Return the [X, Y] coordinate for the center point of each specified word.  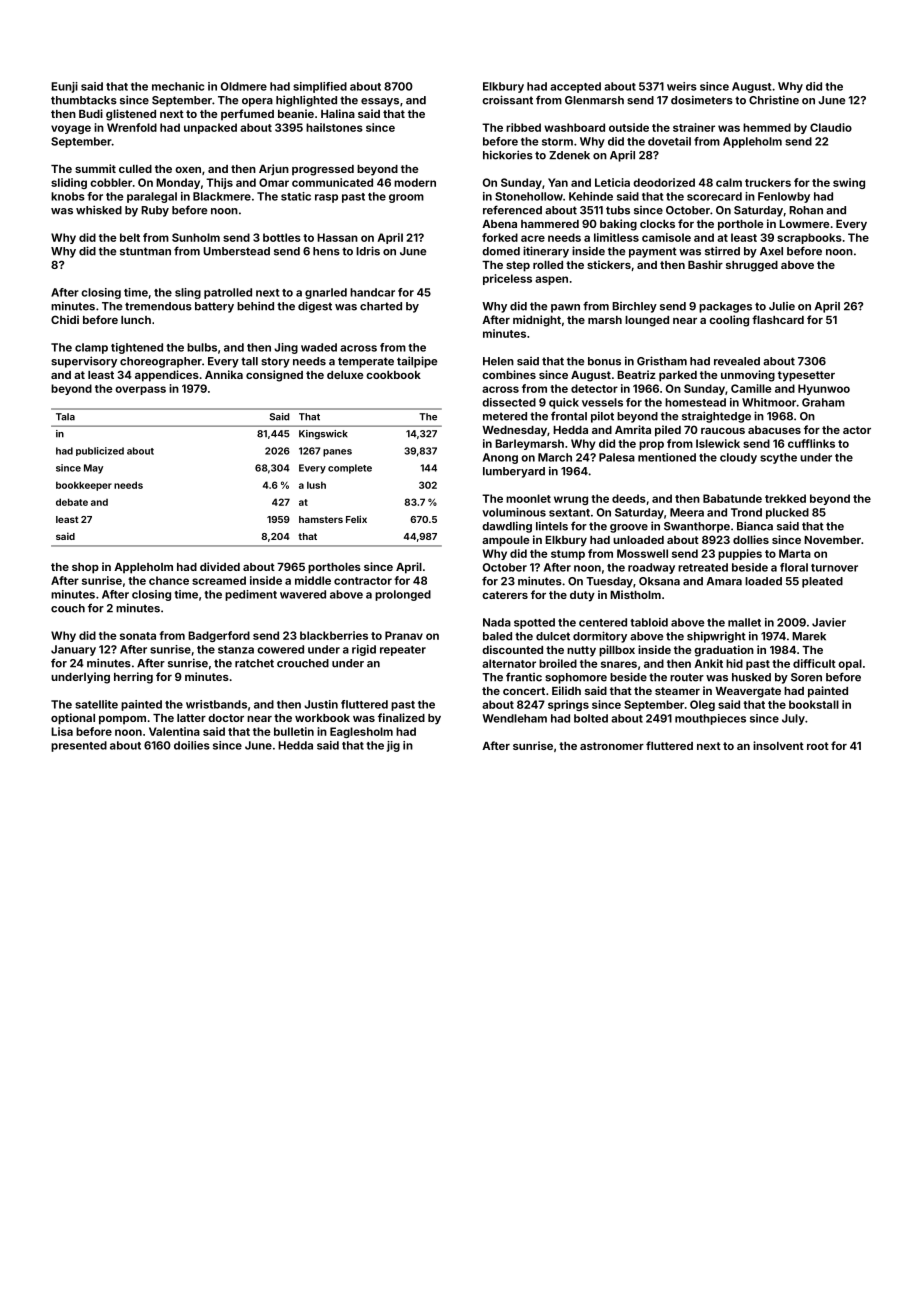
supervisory [84, 362]
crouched [303, 663]
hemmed [767, 127]
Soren [806, 677]
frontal [569, 416]
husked [751, 677]
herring [133, 678]
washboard [574, 127]
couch [68, 608]
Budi [91, 113]
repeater [403, 651]
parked [678, 376]
